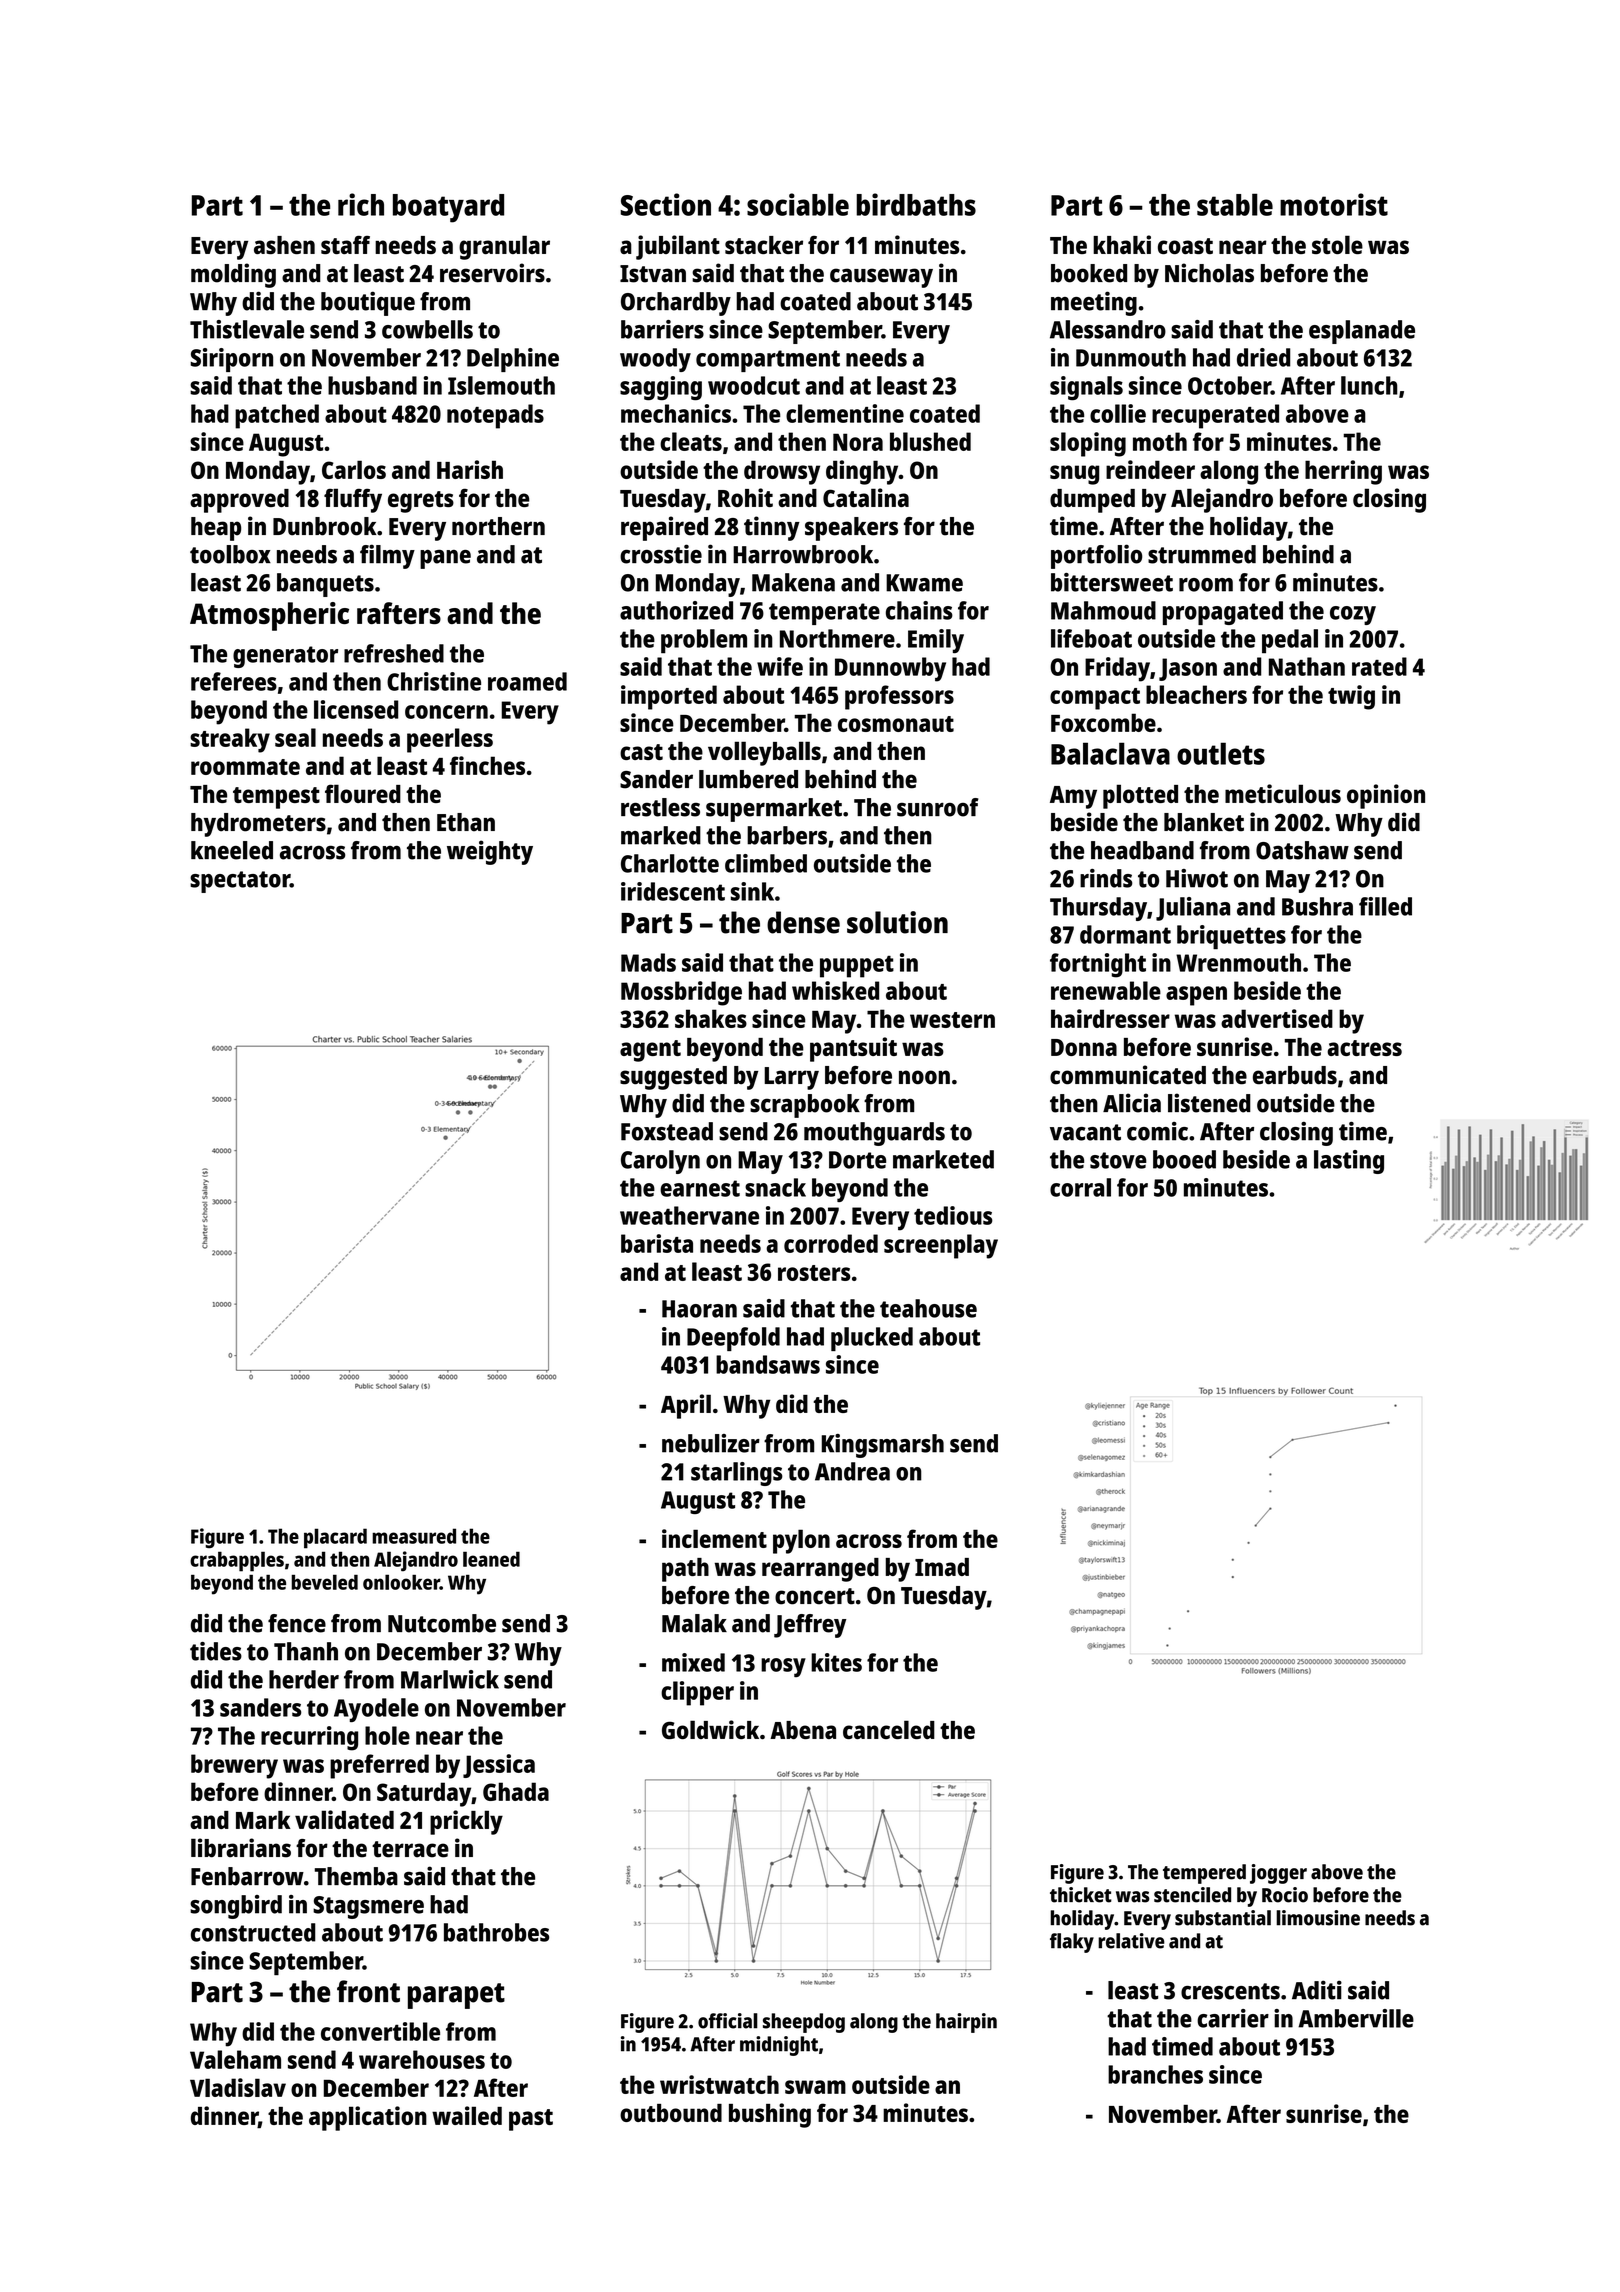  Describe the element at coordinates (1278, 1874) in the screenshot. I see `jogger` at that location.
